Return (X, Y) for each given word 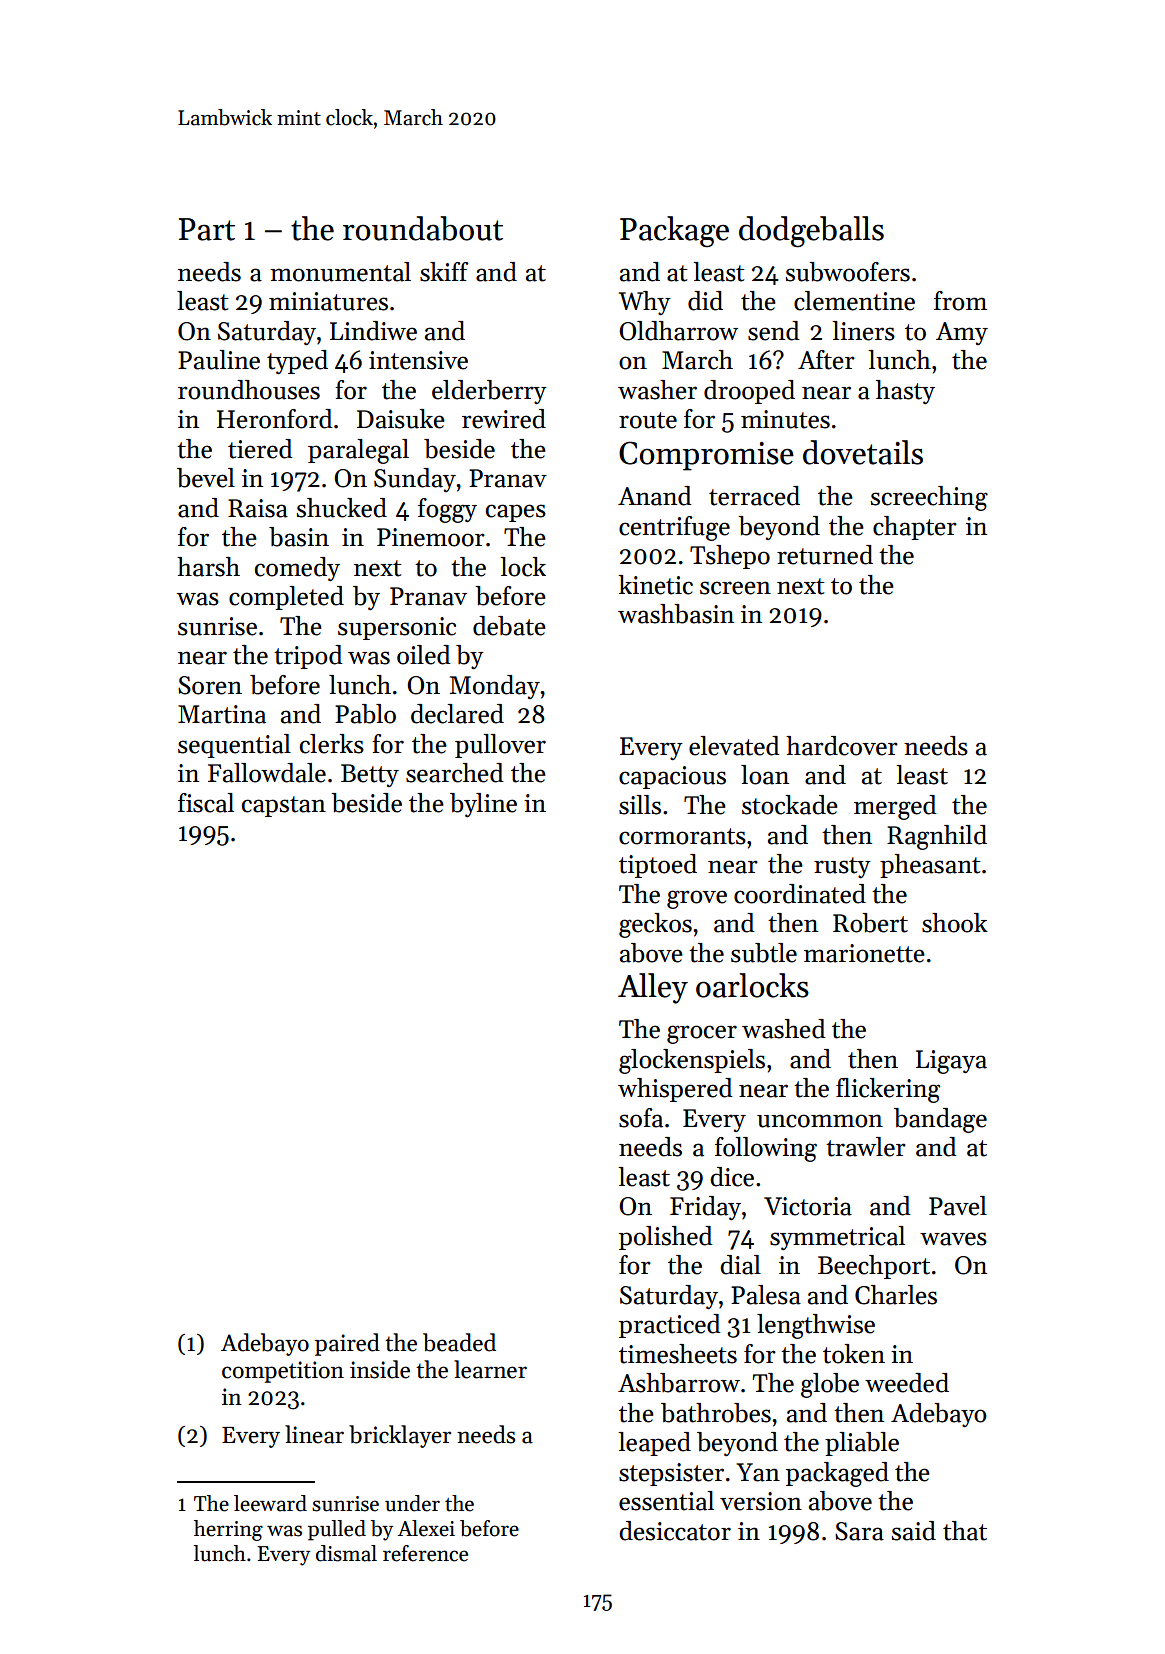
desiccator (675, 1531)
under (412, 1503)
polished (666, 1238)
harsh (208, 567)
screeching (929, 498)
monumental (340, 272)
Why (645, 303)
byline (483, 805)
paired (347, 1344)
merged (895, 807)
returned (825, 555)
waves (953, 1239)
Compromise (706, 456)
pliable (862, 1444)
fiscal (206, 803)
